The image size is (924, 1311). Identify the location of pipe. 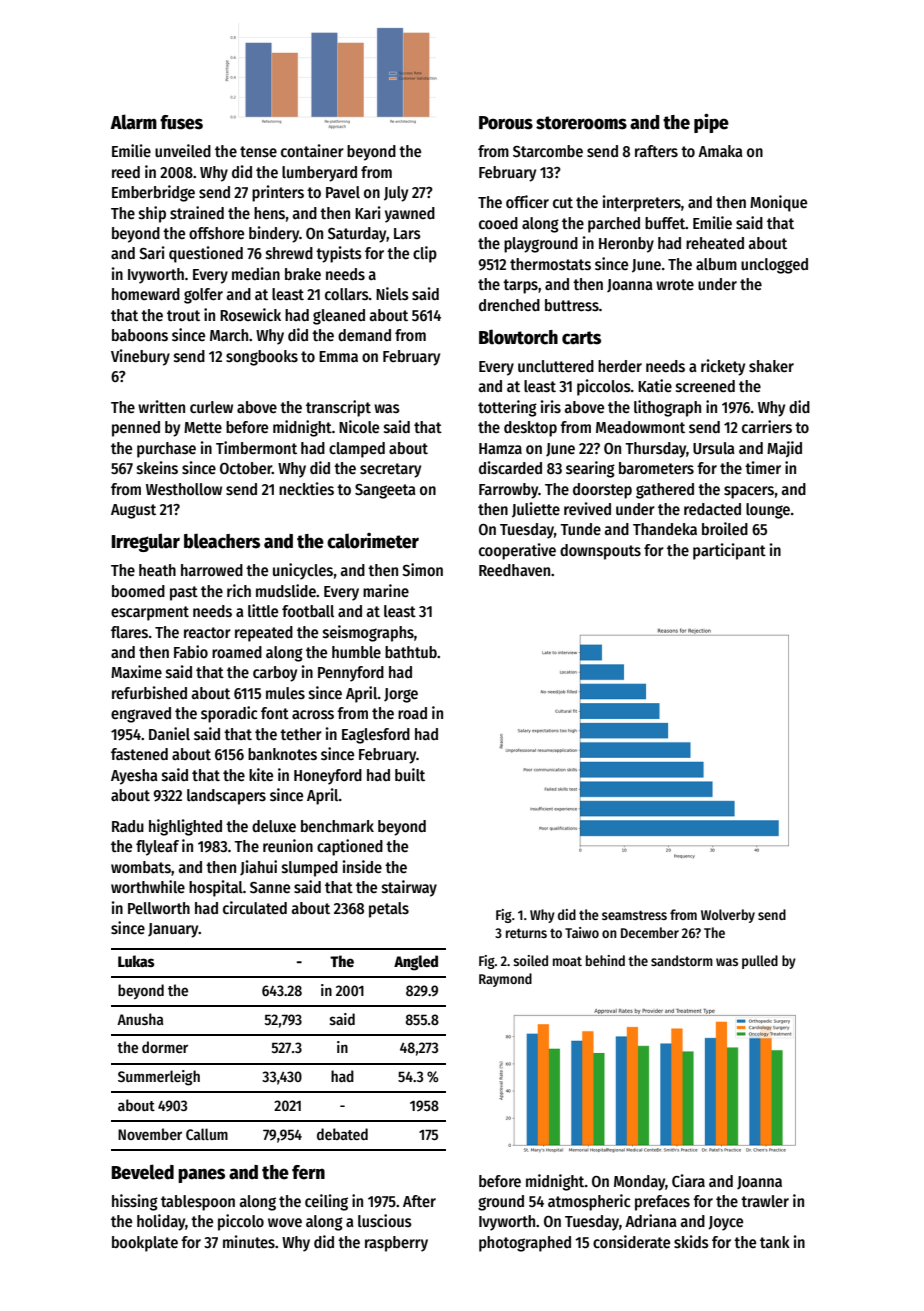
(711, 123).
